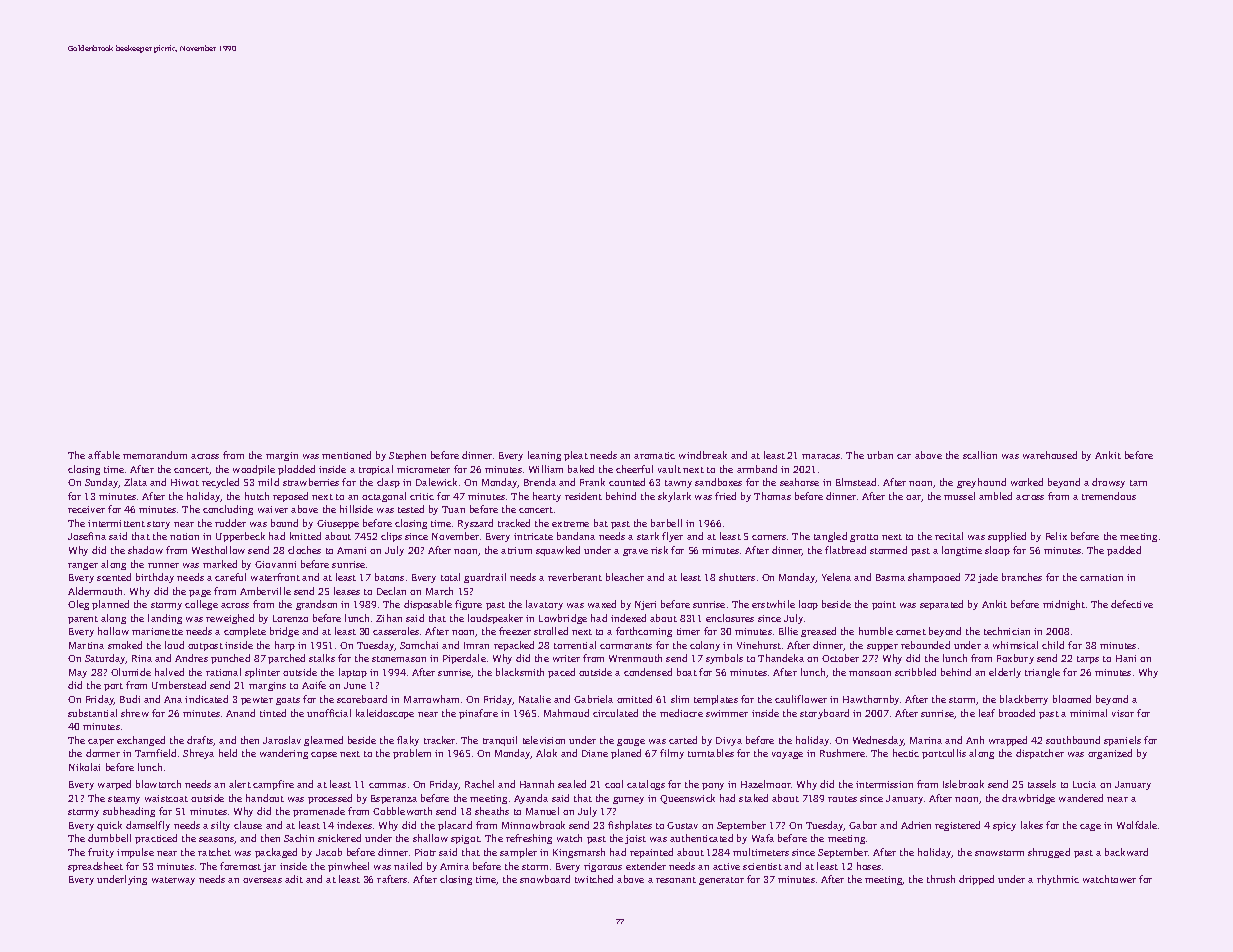 The image size is (1233, 952). What do you see at coordinates (1058, 880) in the image?
I see `rhythmic` at bounding box center [1058, 880].
